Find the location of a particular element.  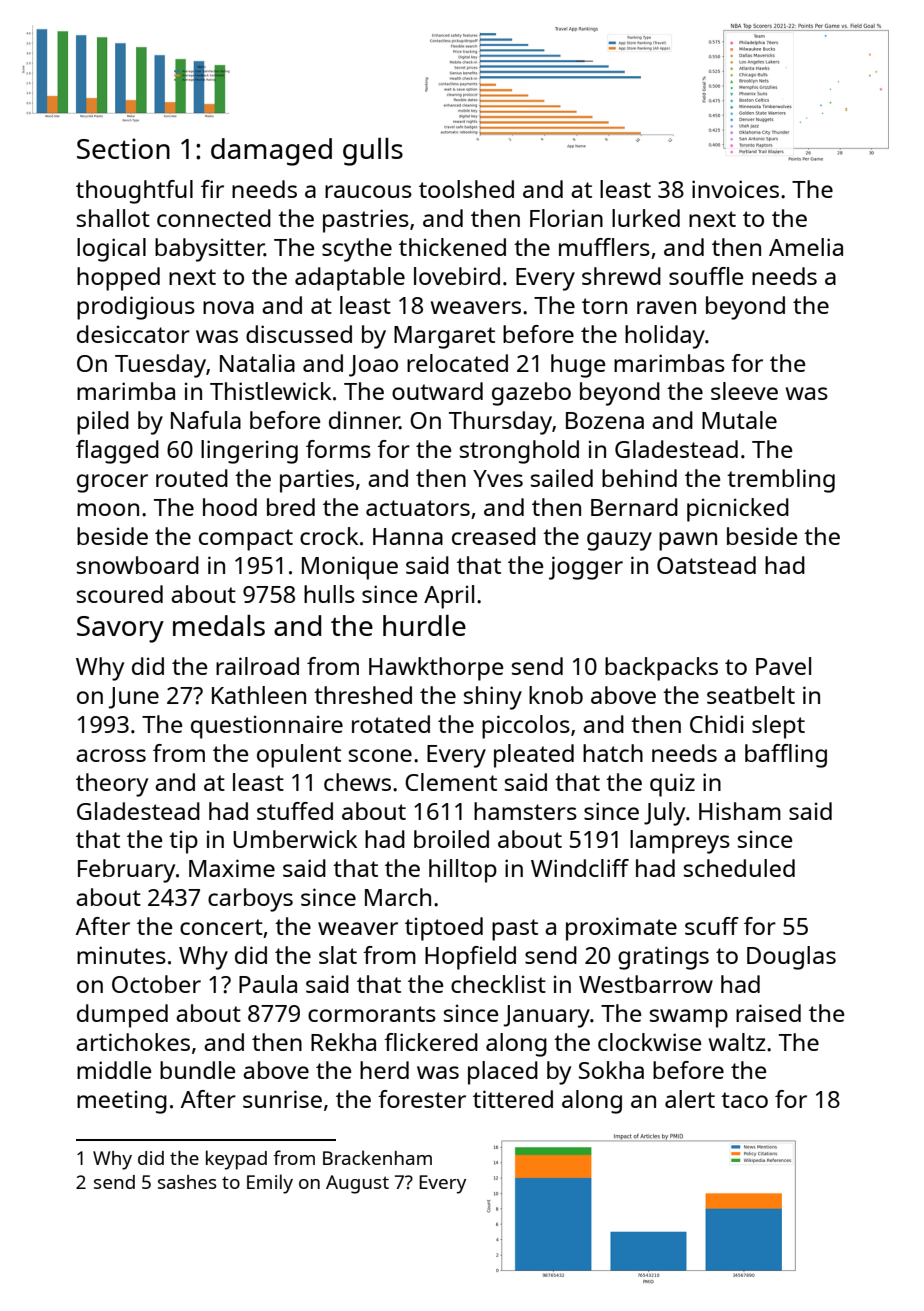

forms is located at coordinates (338, 449).
